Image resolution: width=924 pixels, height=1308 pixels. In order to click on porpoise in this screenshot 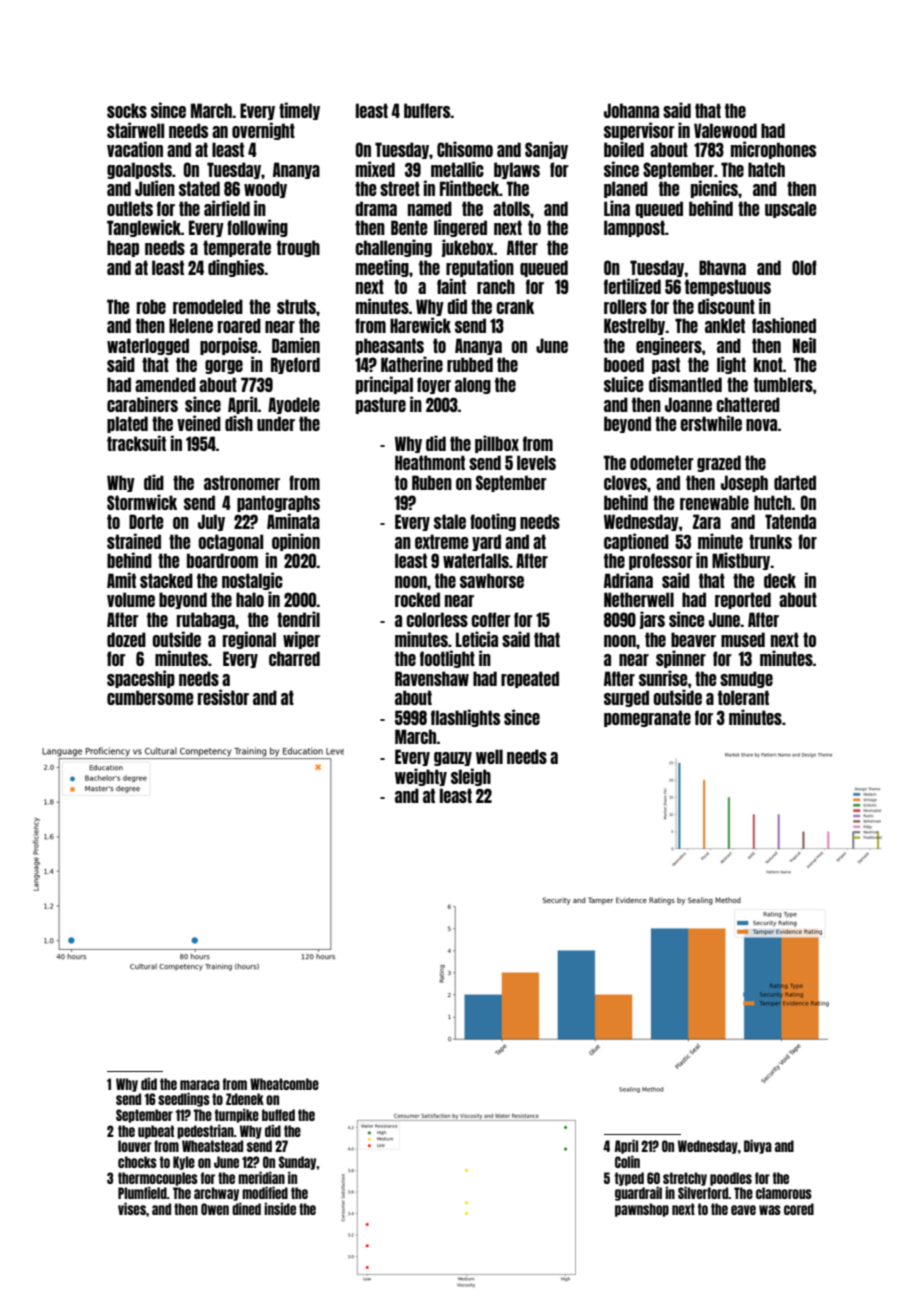, I will do `click(229, 346)`.
